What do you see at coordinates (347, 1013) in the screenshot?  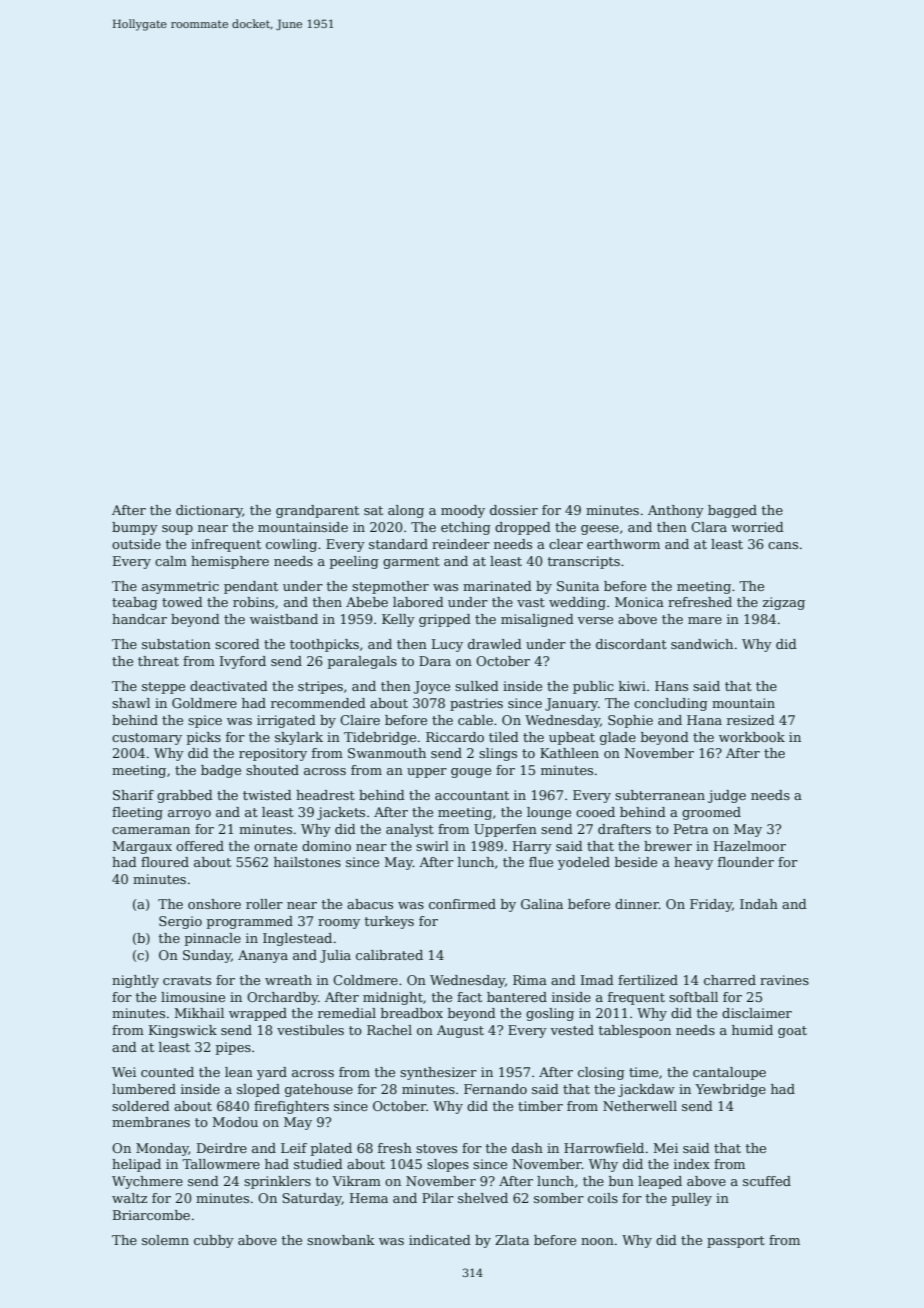 I see `remedial` at bounding box center [347, 1013].
